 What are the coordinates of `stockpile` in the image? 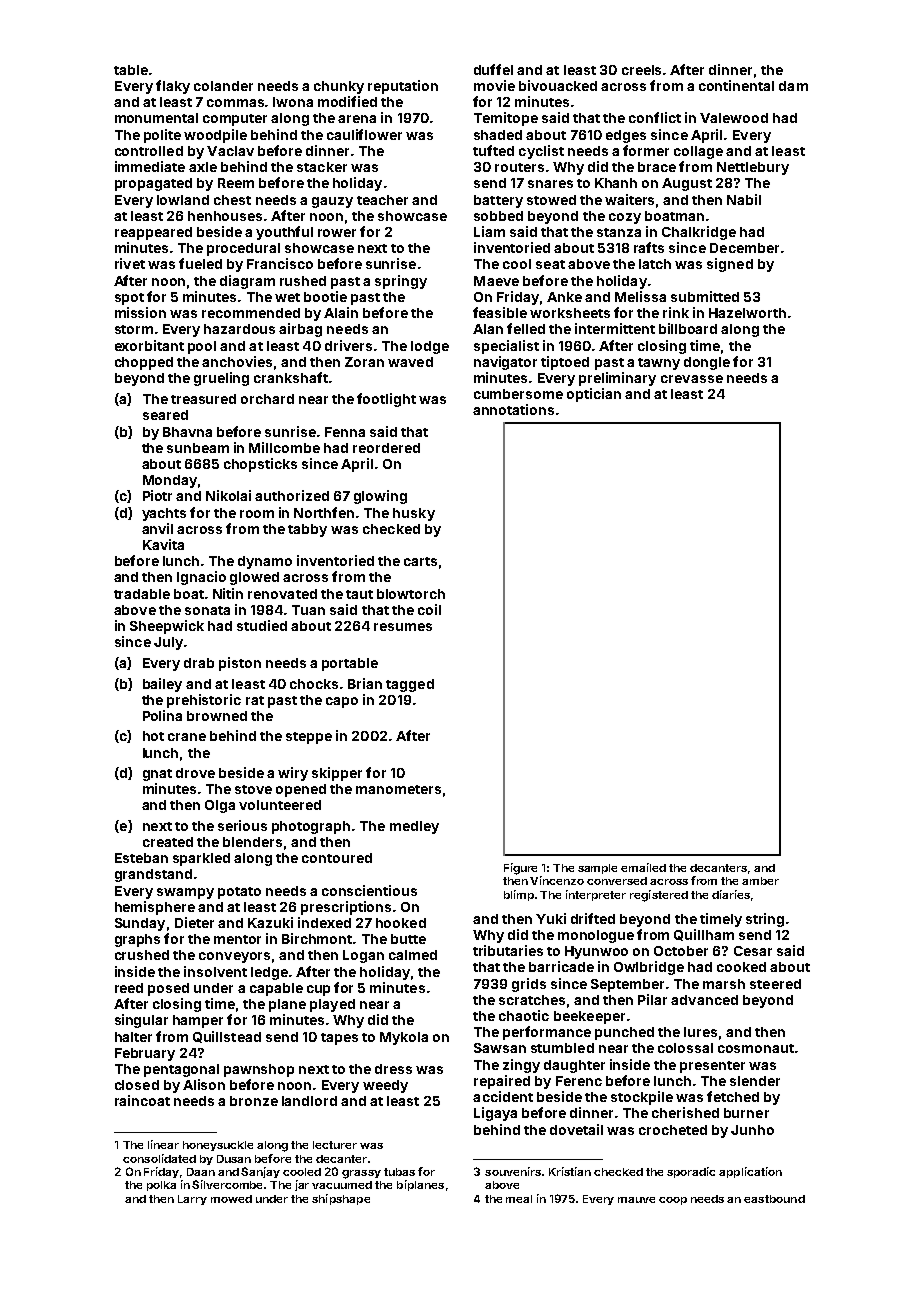 It's located at (642, 1098).
